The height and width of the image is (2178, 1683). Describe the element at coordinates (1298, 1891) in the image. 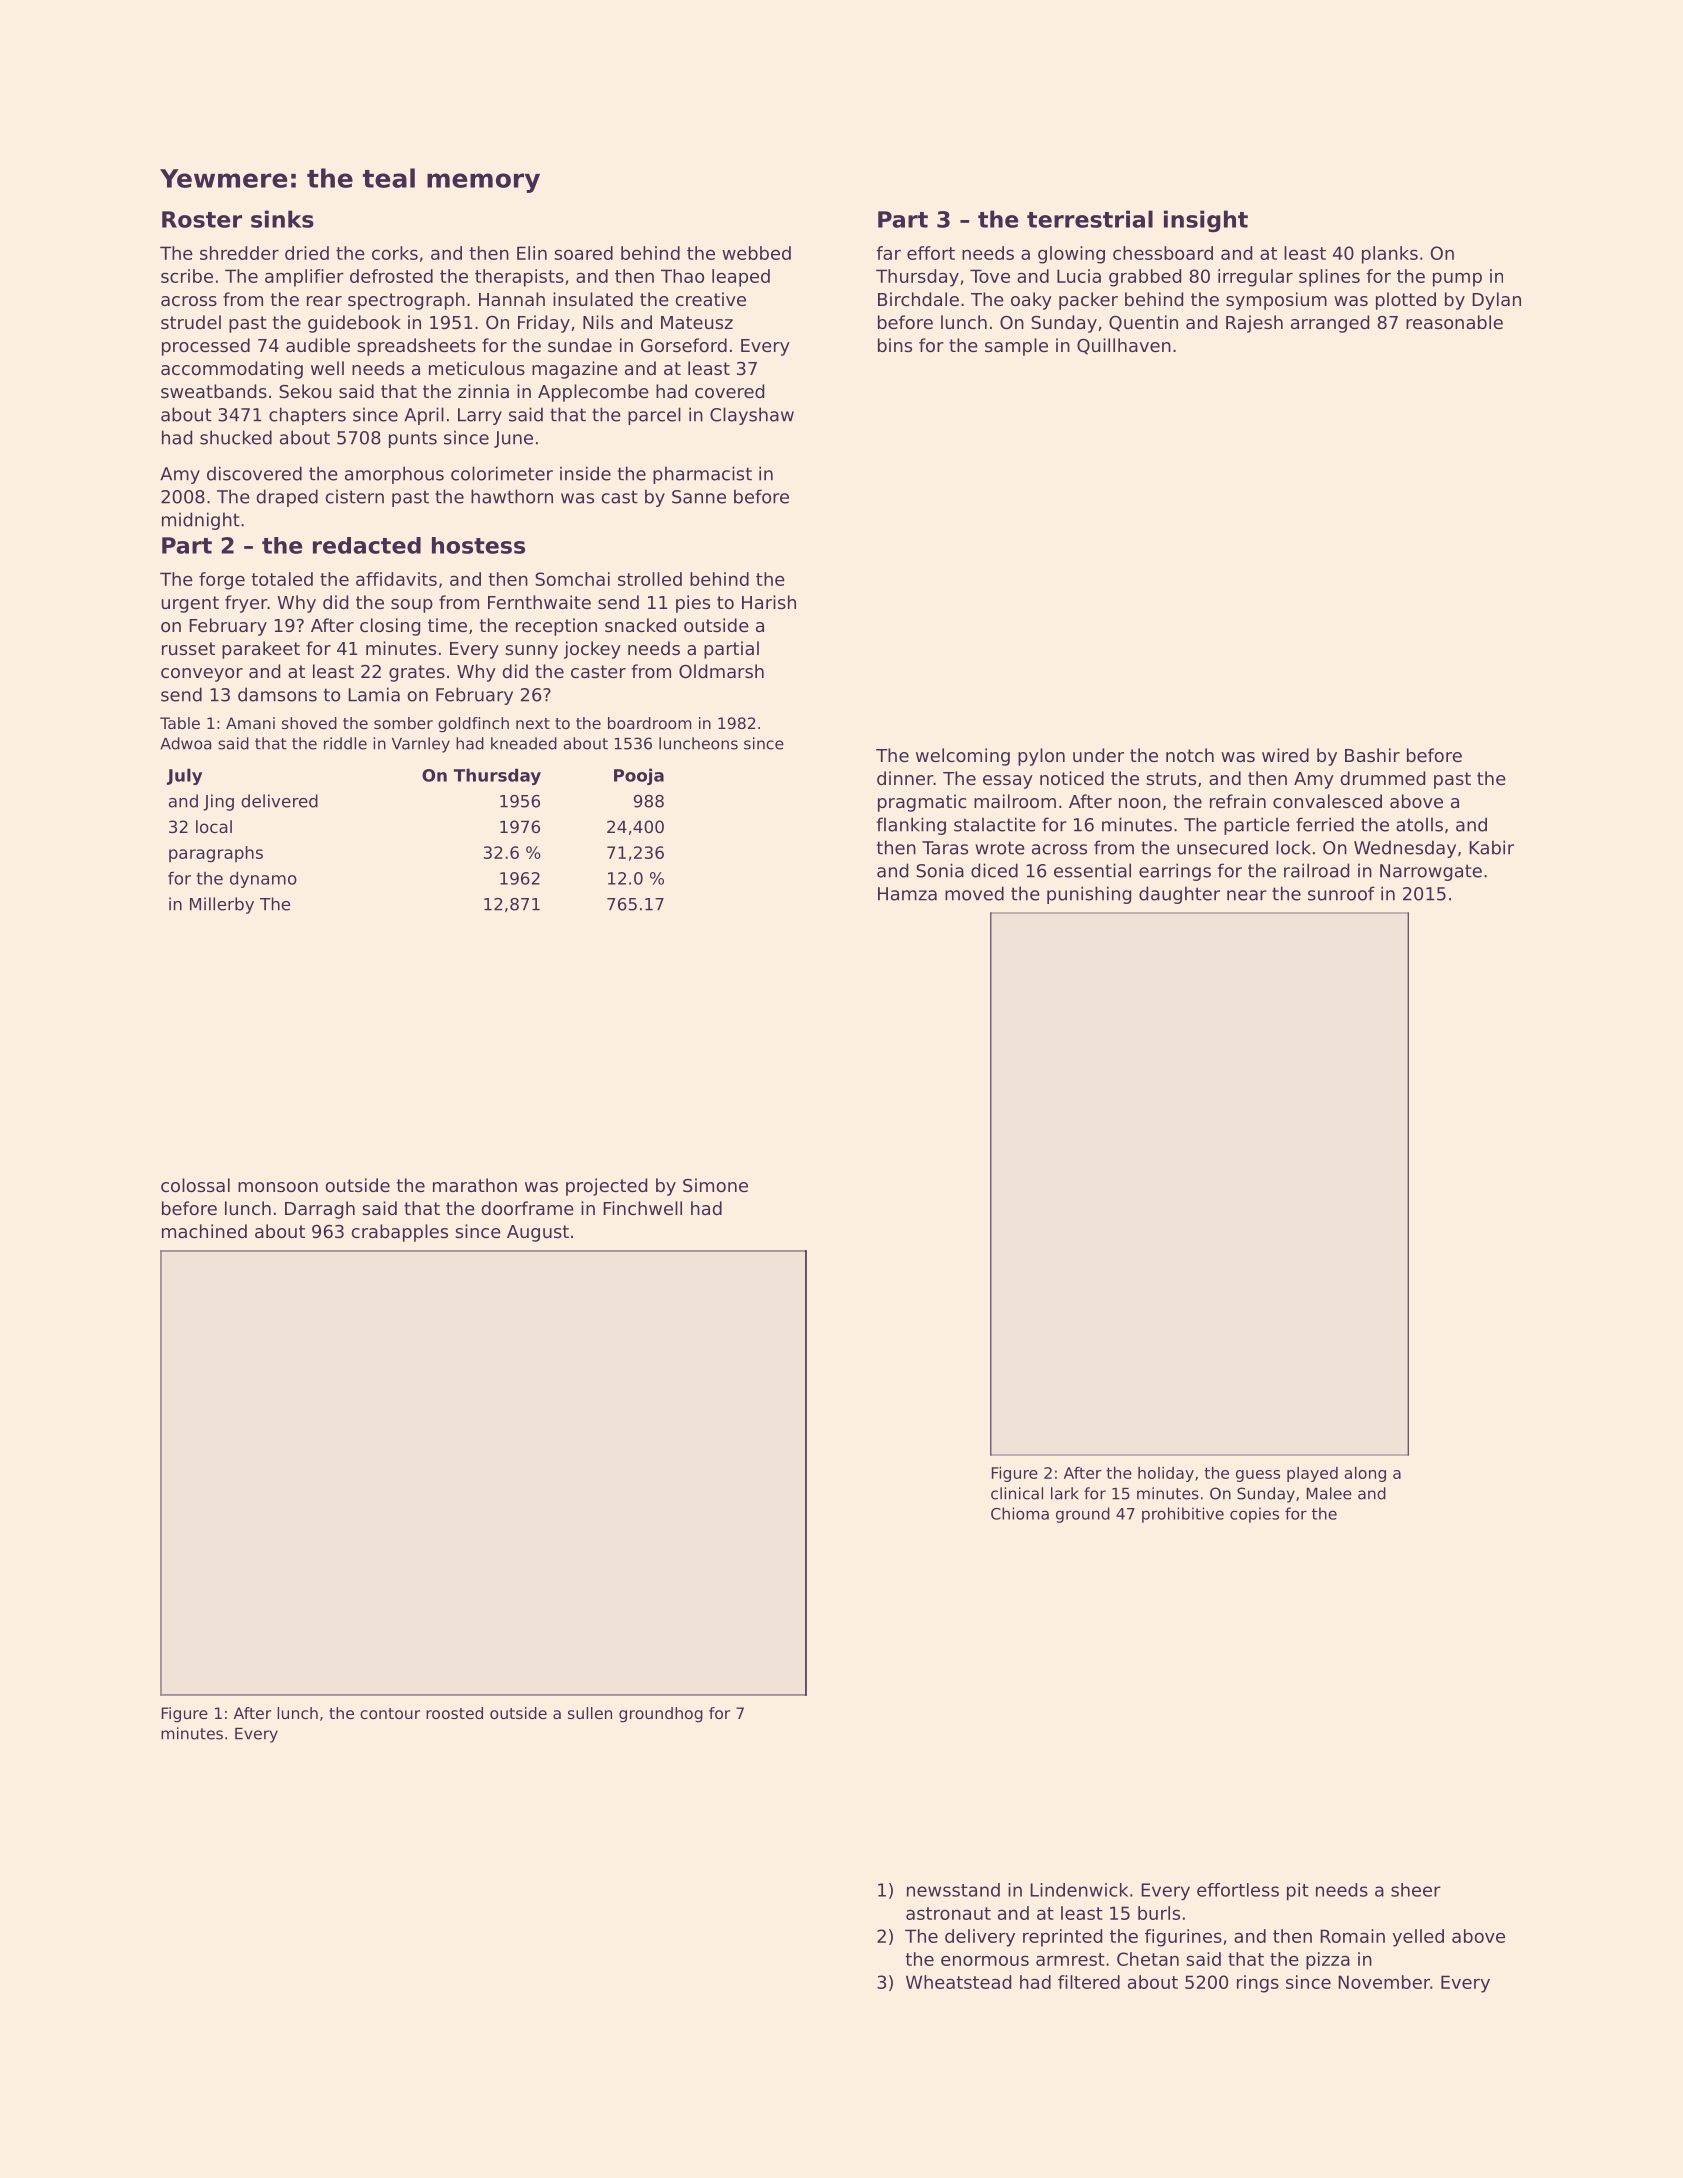

I see `pit` at that location.
